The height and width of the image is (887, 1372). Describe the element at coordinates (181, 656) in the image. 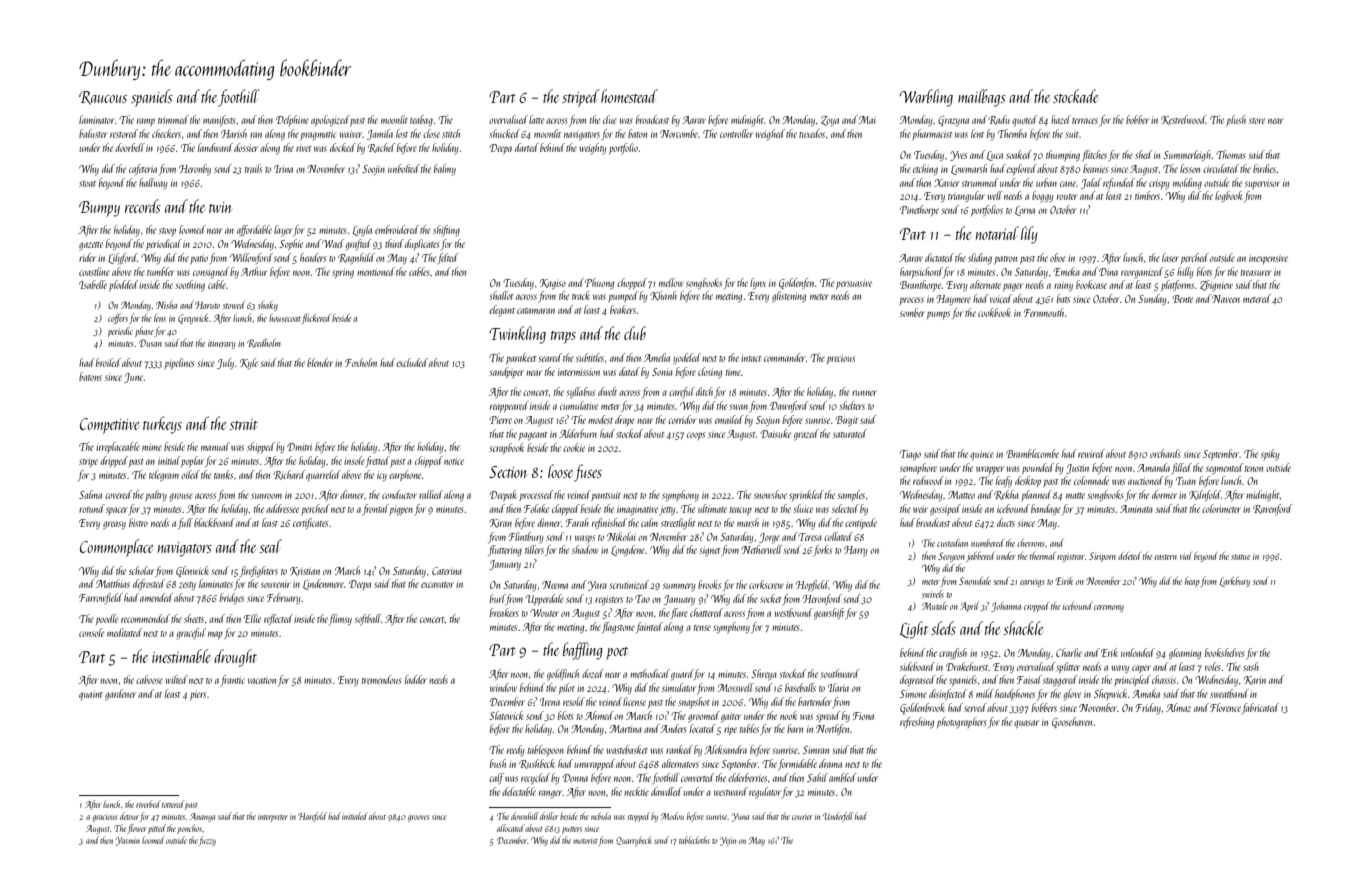

I see `inestimable` at that location.
